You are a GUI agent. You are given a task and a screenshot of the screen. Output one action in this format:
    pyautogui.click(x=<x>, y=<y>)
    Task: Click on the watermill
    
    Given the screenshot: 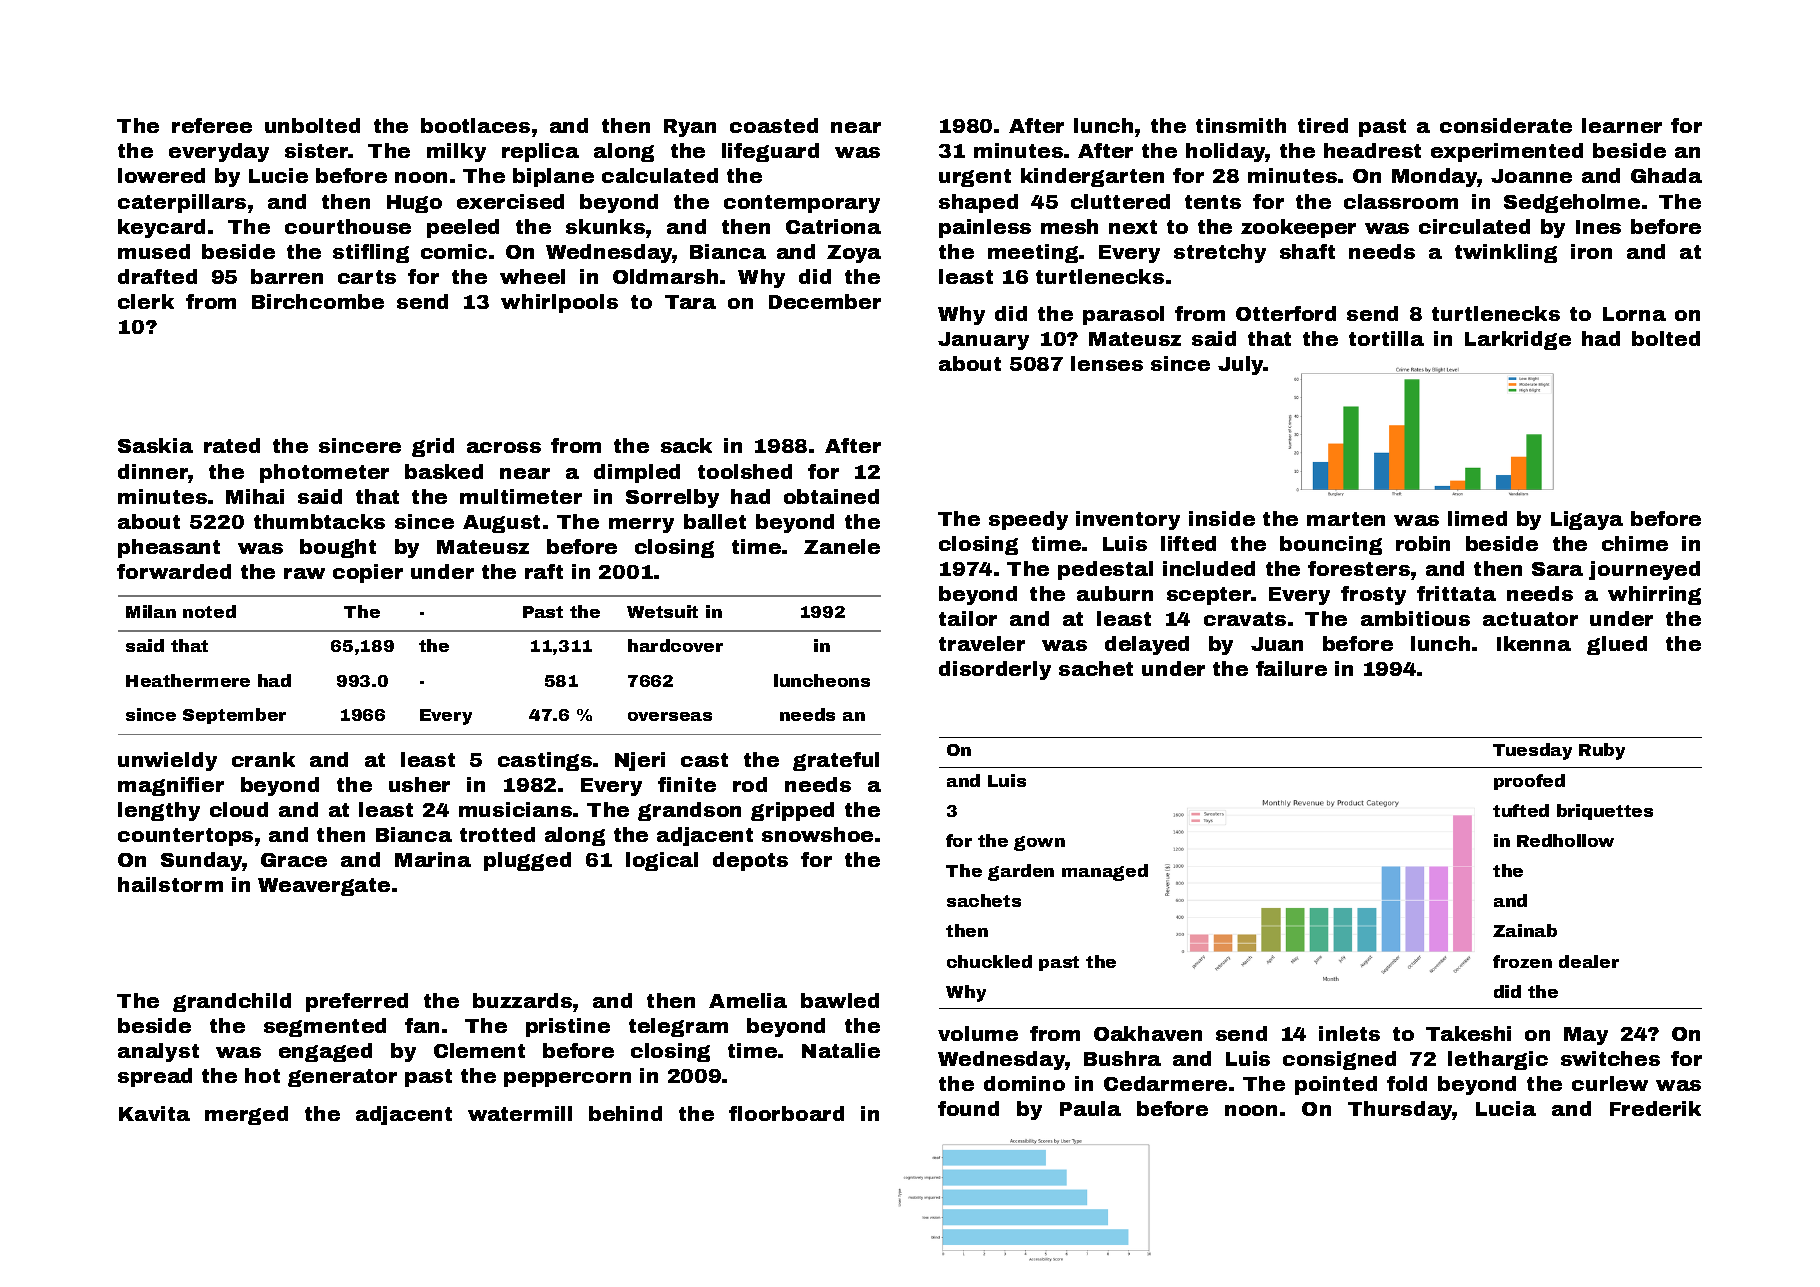 What is the action you would take?
    pyautogui.click(x=520, y=1113)
